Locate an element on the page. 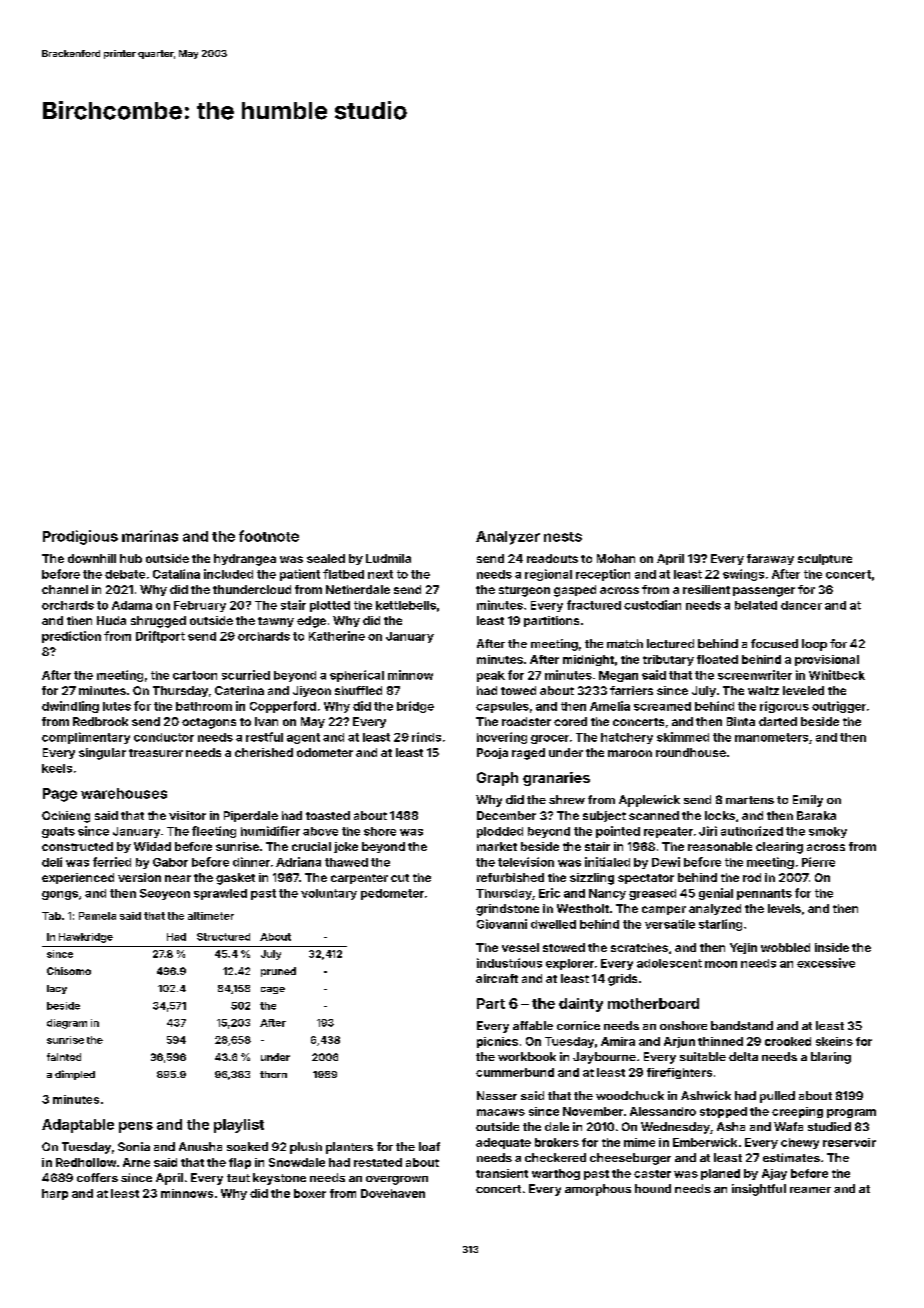 Image resolution: width=924 pixels, height=1308 pixels. Ludmila is located at coordinates (388, 558).
